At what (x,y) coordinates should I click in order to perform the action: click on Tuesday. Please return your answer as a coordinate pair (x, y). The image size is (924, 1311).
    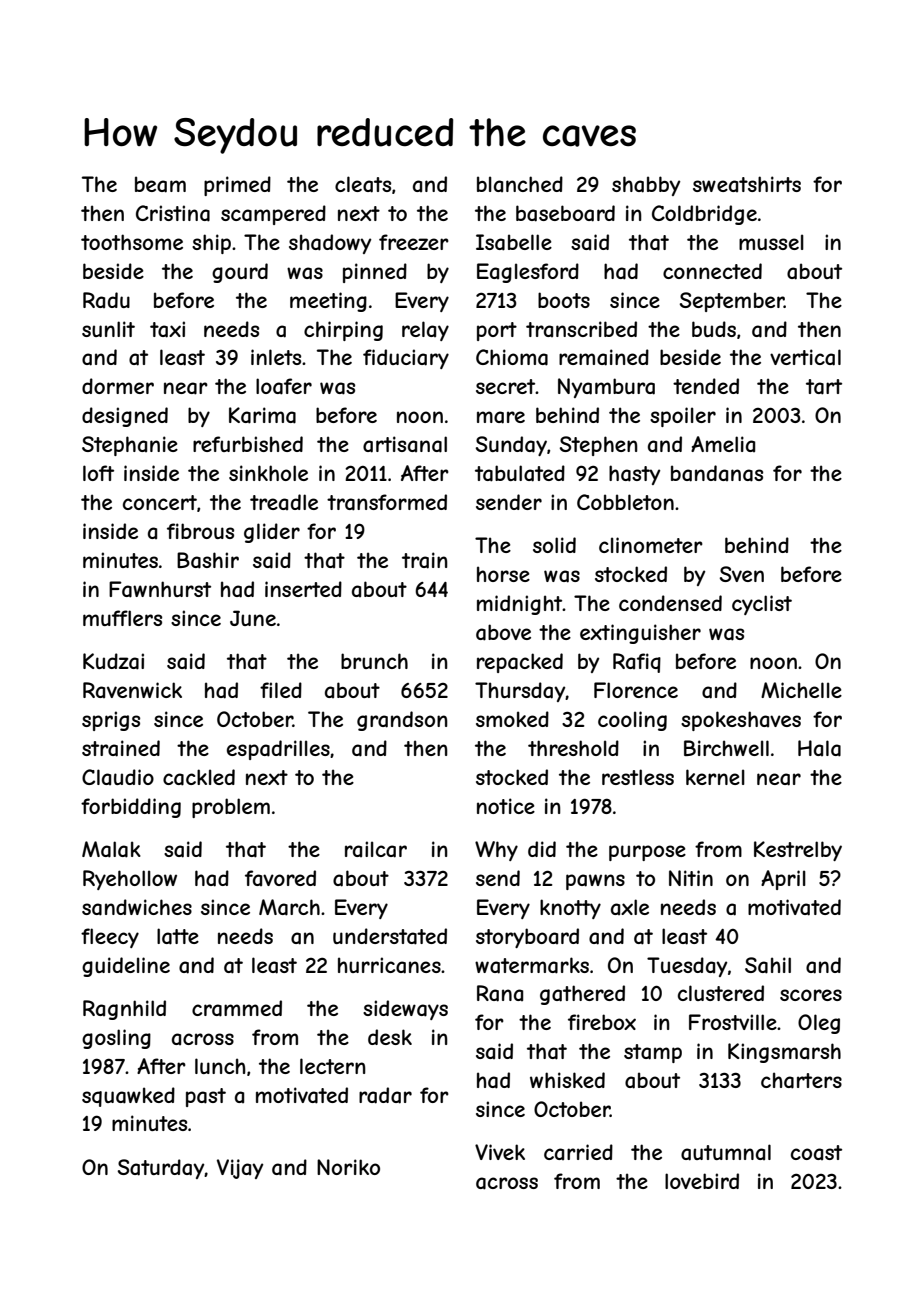
    Looking at the image, I should click on (687, 967).
